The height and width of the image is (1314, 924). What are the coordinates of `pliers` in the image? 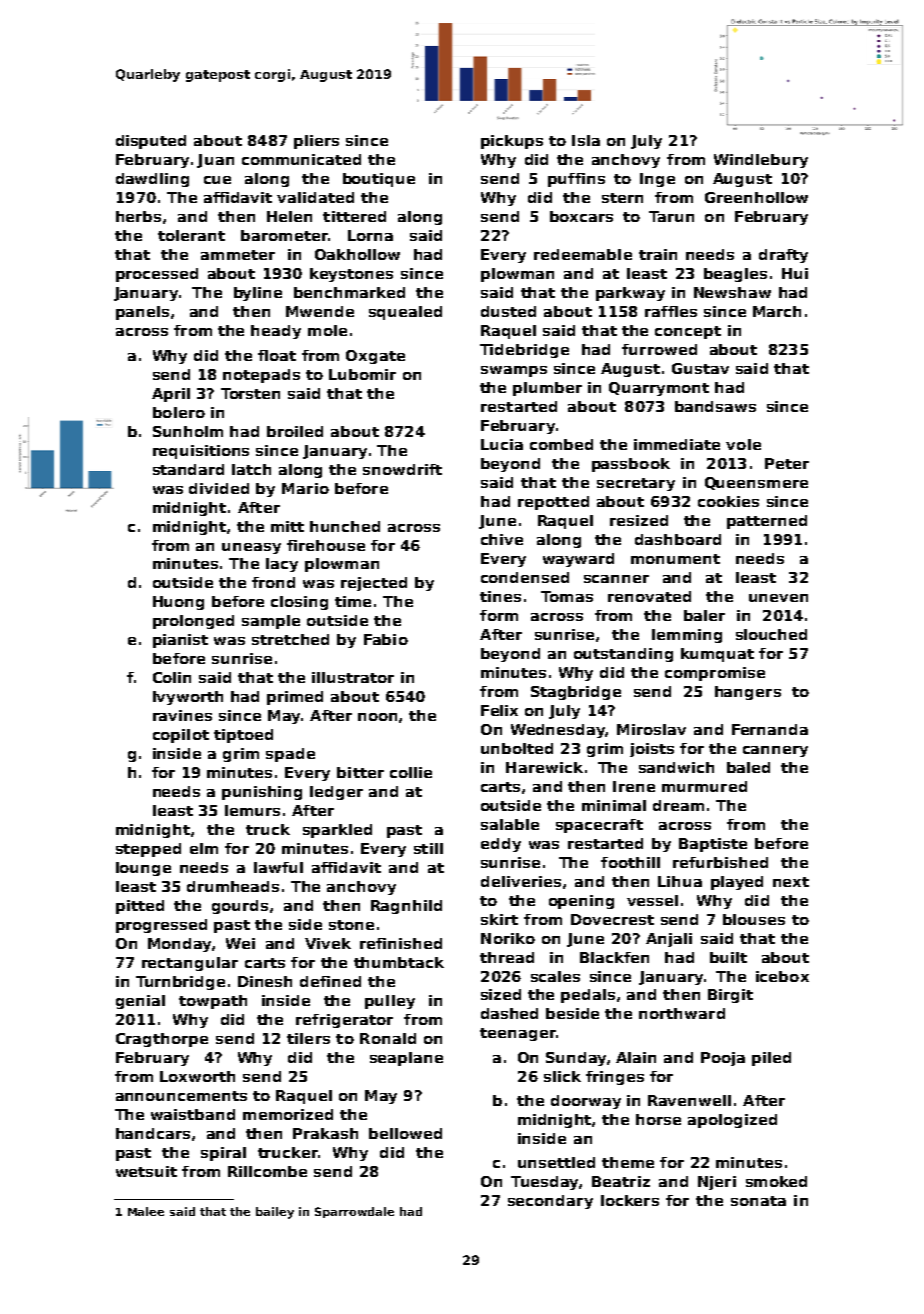 It's located at (316, 142).
